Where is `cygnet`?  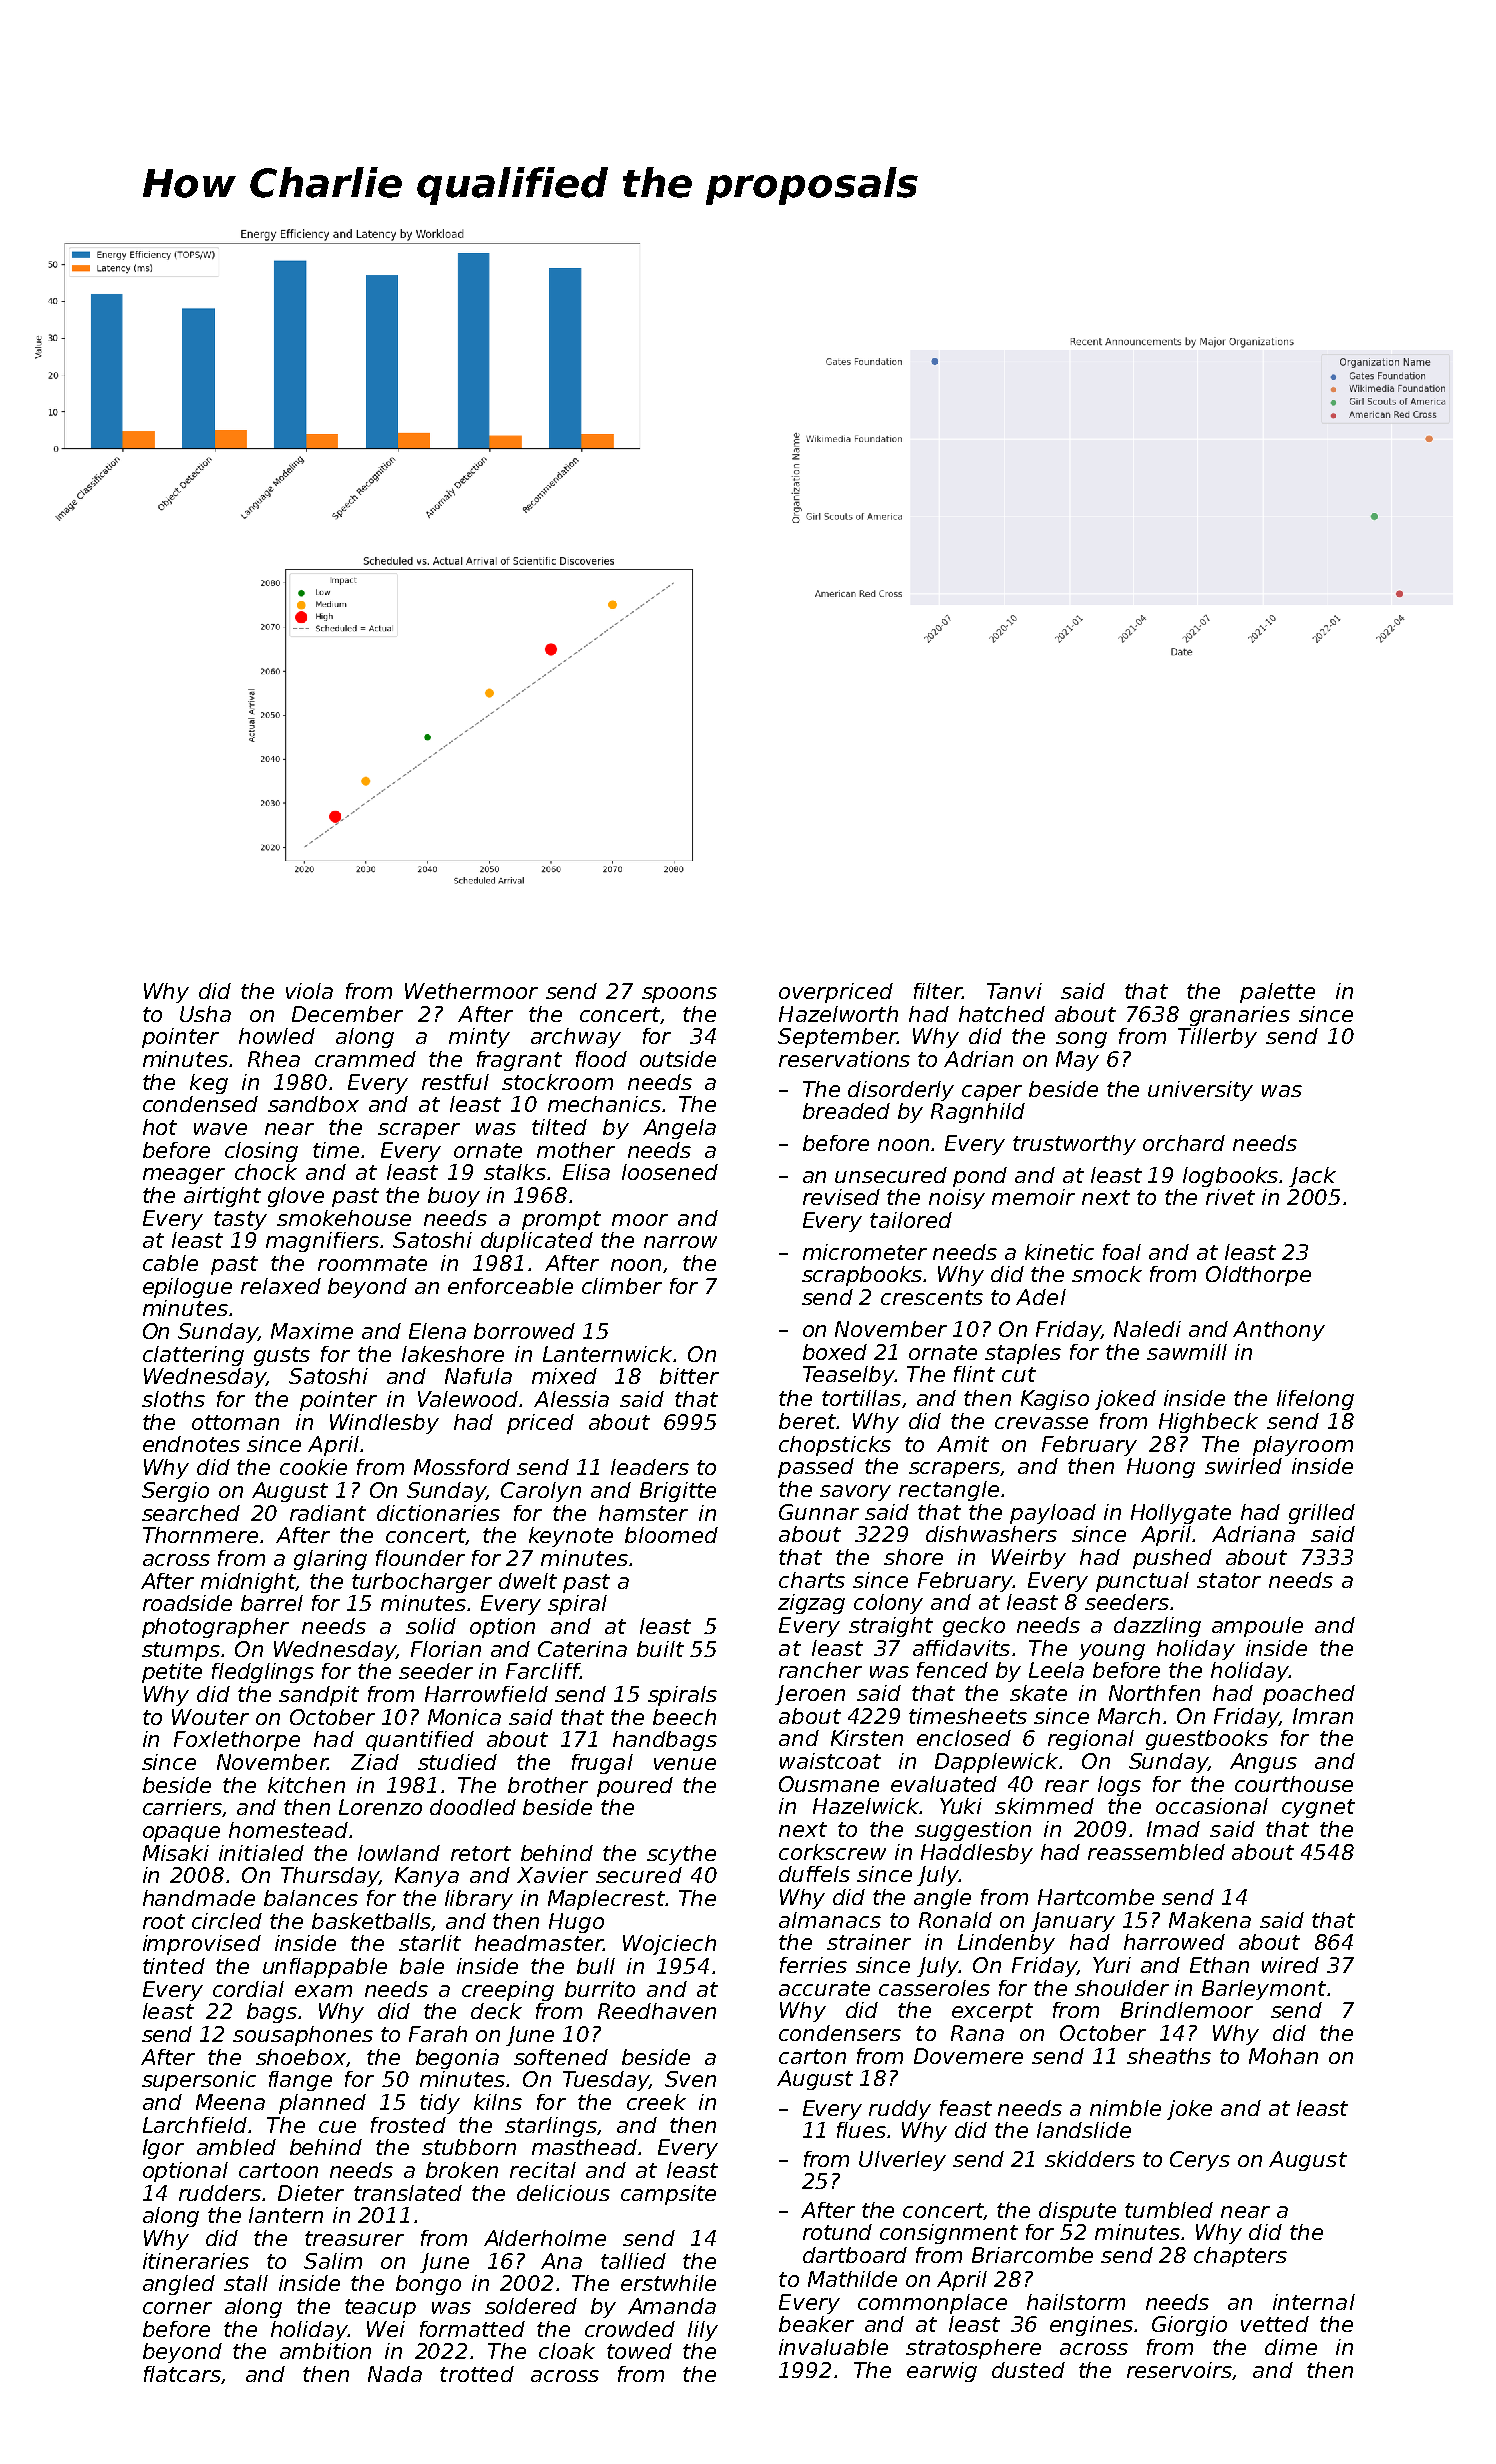
cygnet is located at coordinates (1318, 1808).
